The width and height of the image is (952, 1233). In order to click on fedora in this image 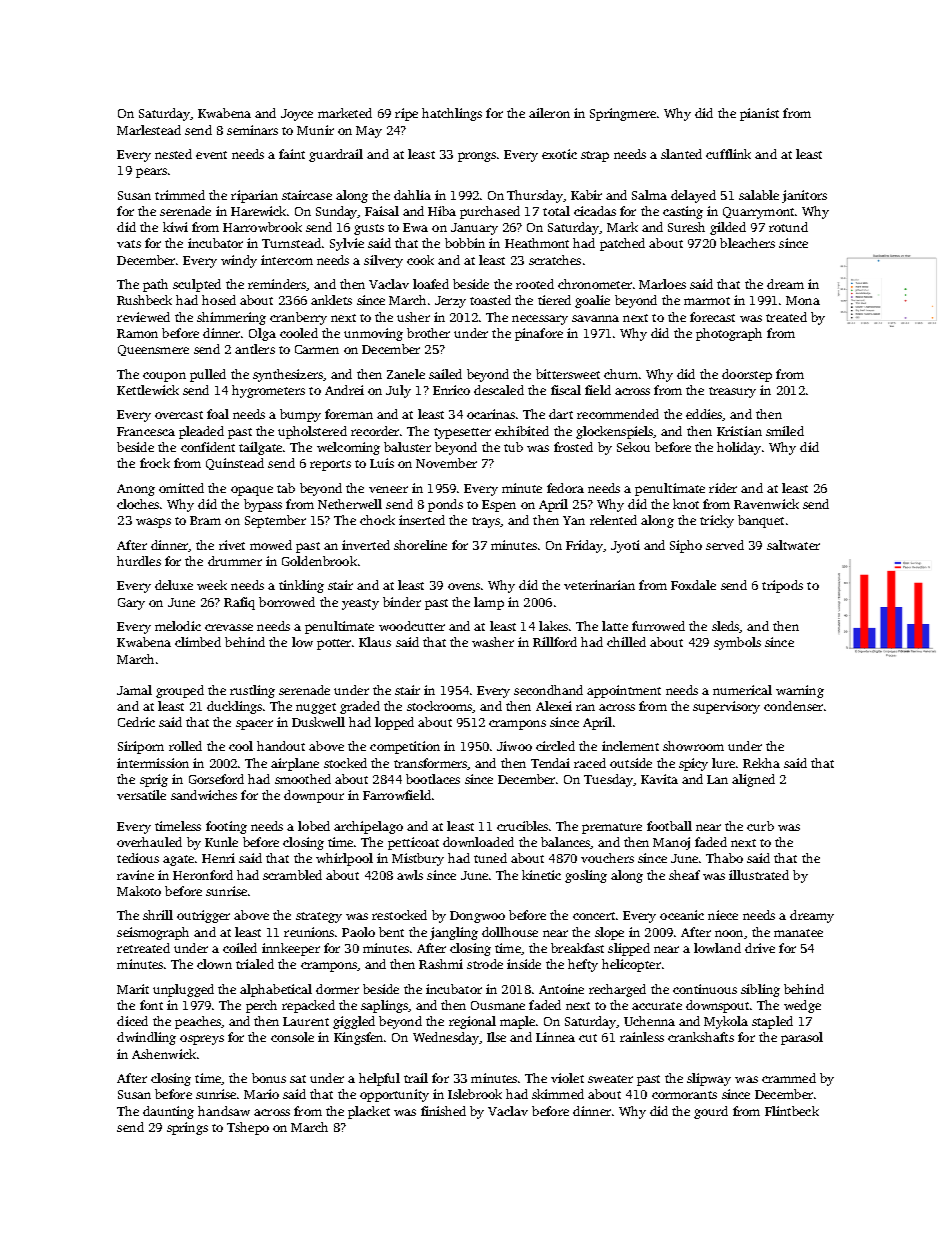, I will do `click(565, 488)`.
